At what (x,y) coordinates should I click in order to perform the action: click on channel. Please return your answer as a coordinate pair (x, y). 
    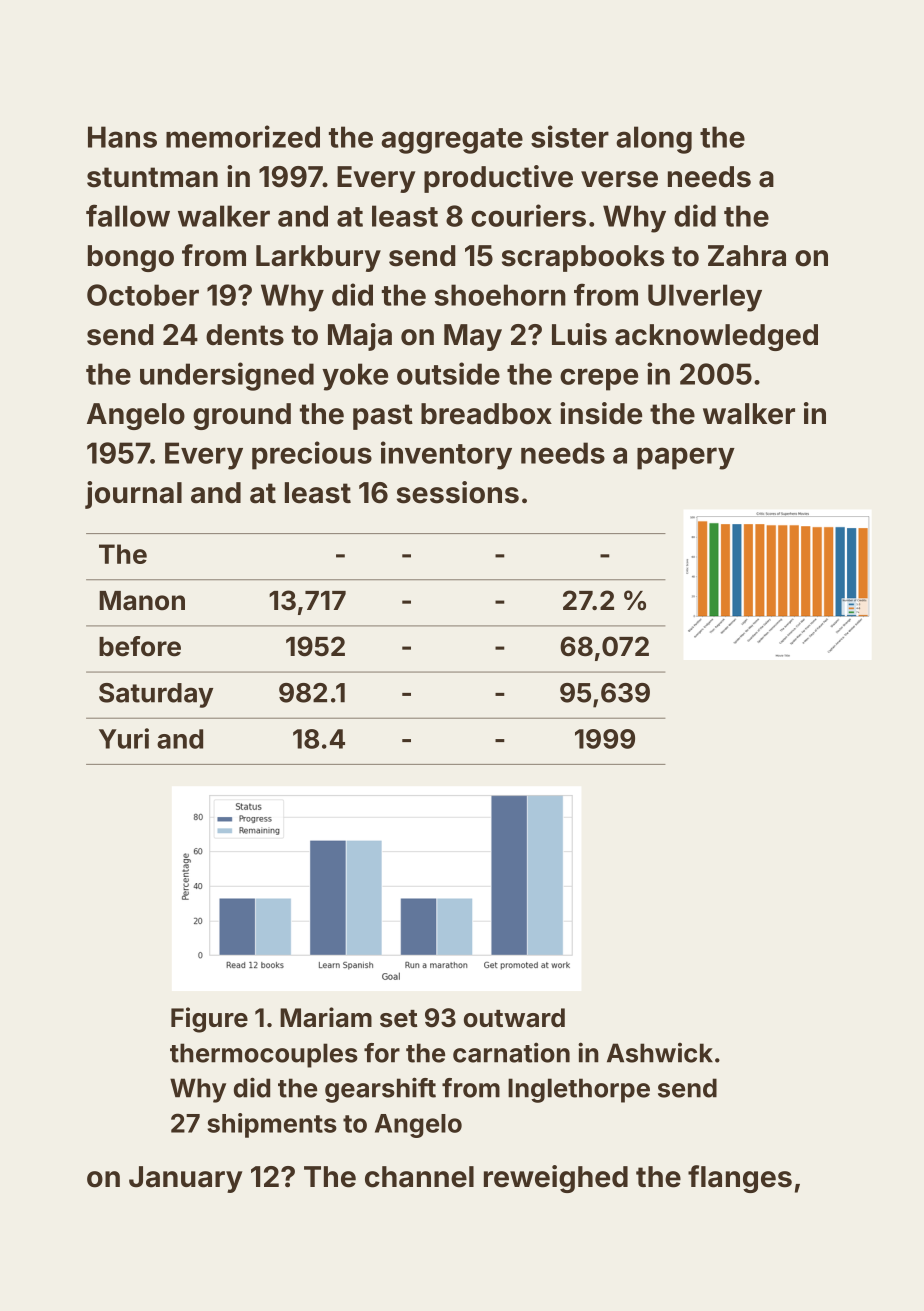
    Looking at the image, I should click on (419, 1177).
